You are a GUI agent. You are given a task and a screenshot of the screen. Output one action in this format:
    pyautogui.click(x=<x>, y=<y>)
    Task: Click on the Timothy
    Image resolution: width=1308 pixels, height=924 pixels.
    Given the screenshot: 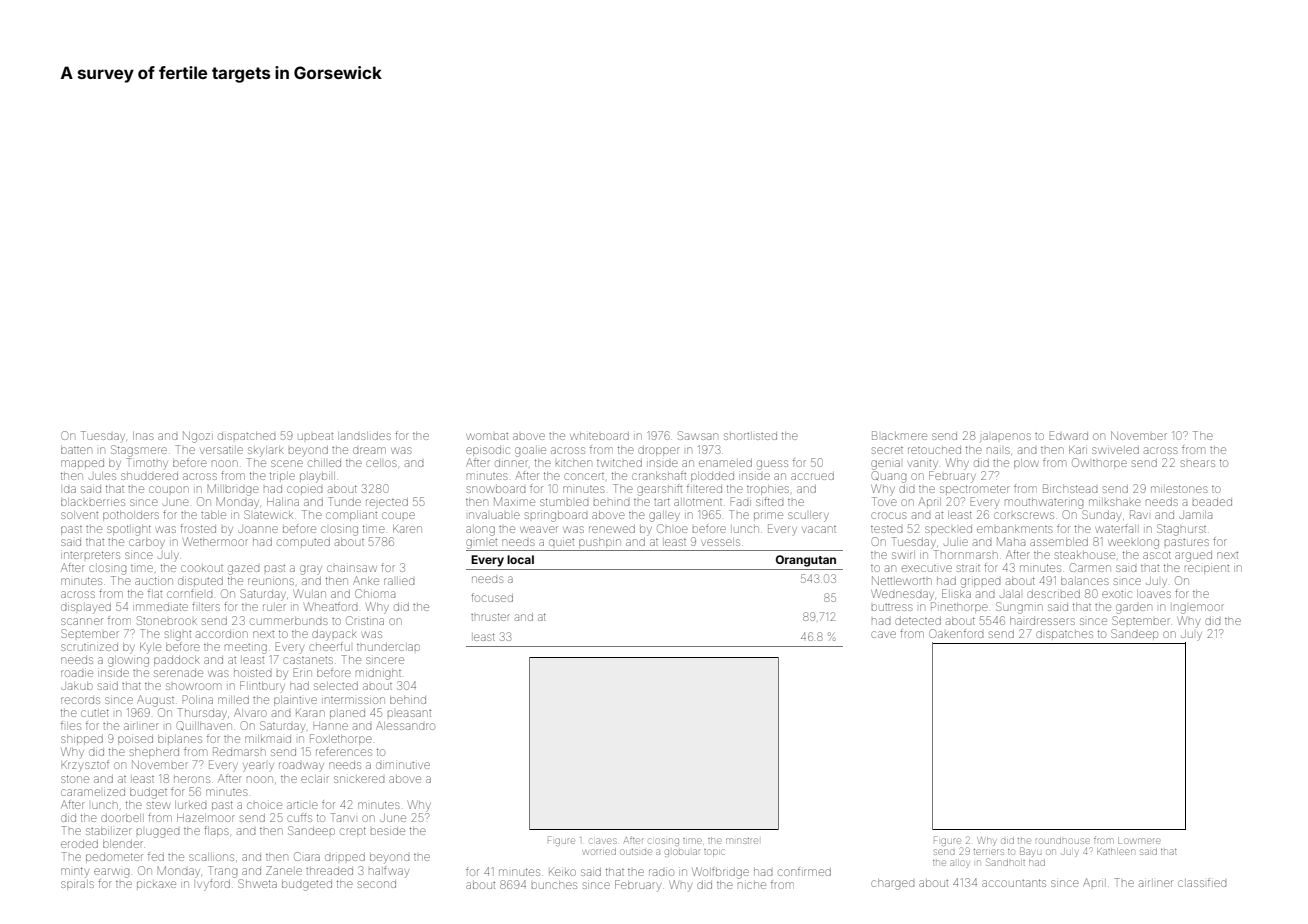 What is the action you would take?
    pyautogui.click(x=147, y=463)
